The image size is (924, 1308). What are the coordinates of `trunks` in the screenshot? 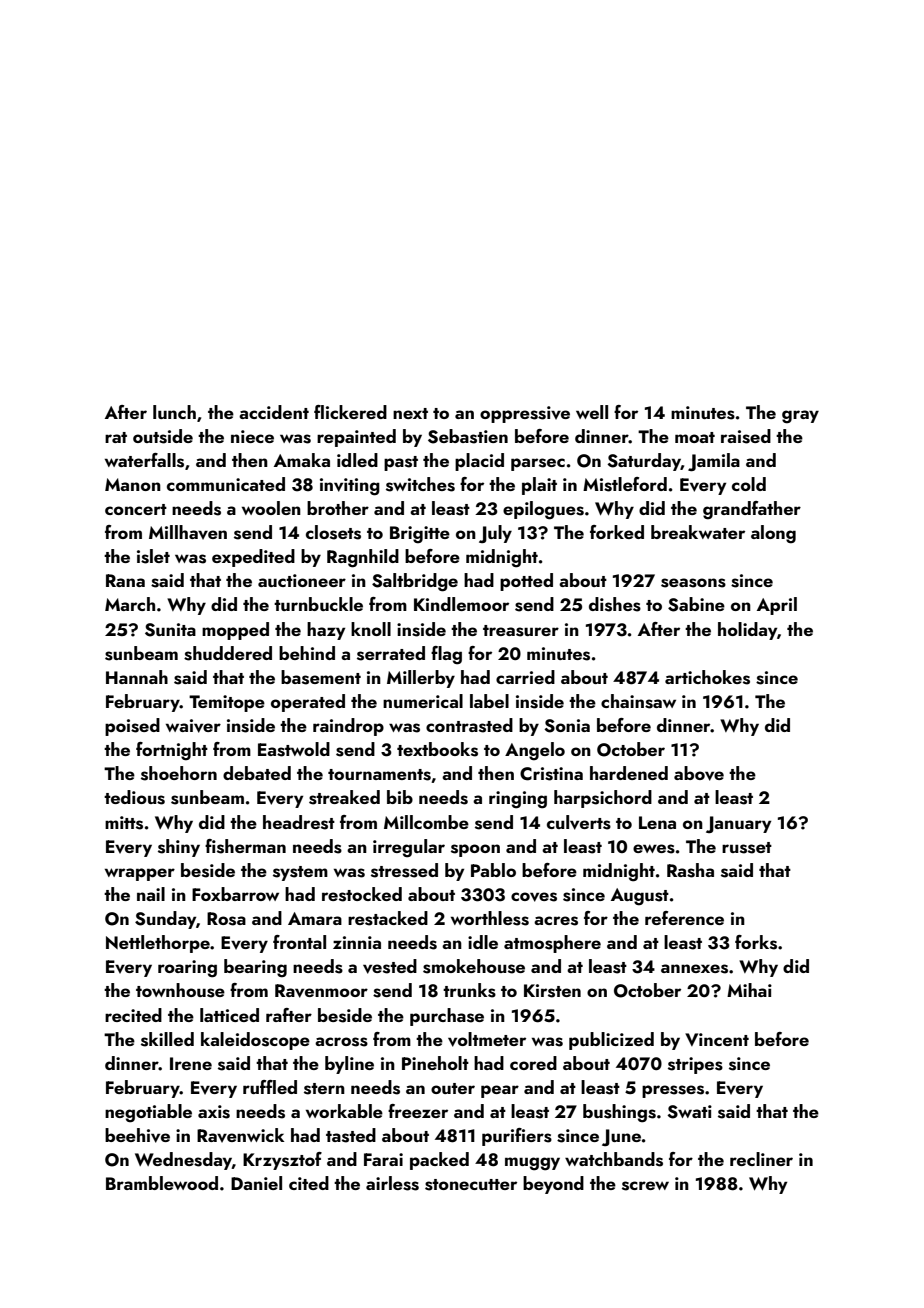 It's located at (469, 990).
